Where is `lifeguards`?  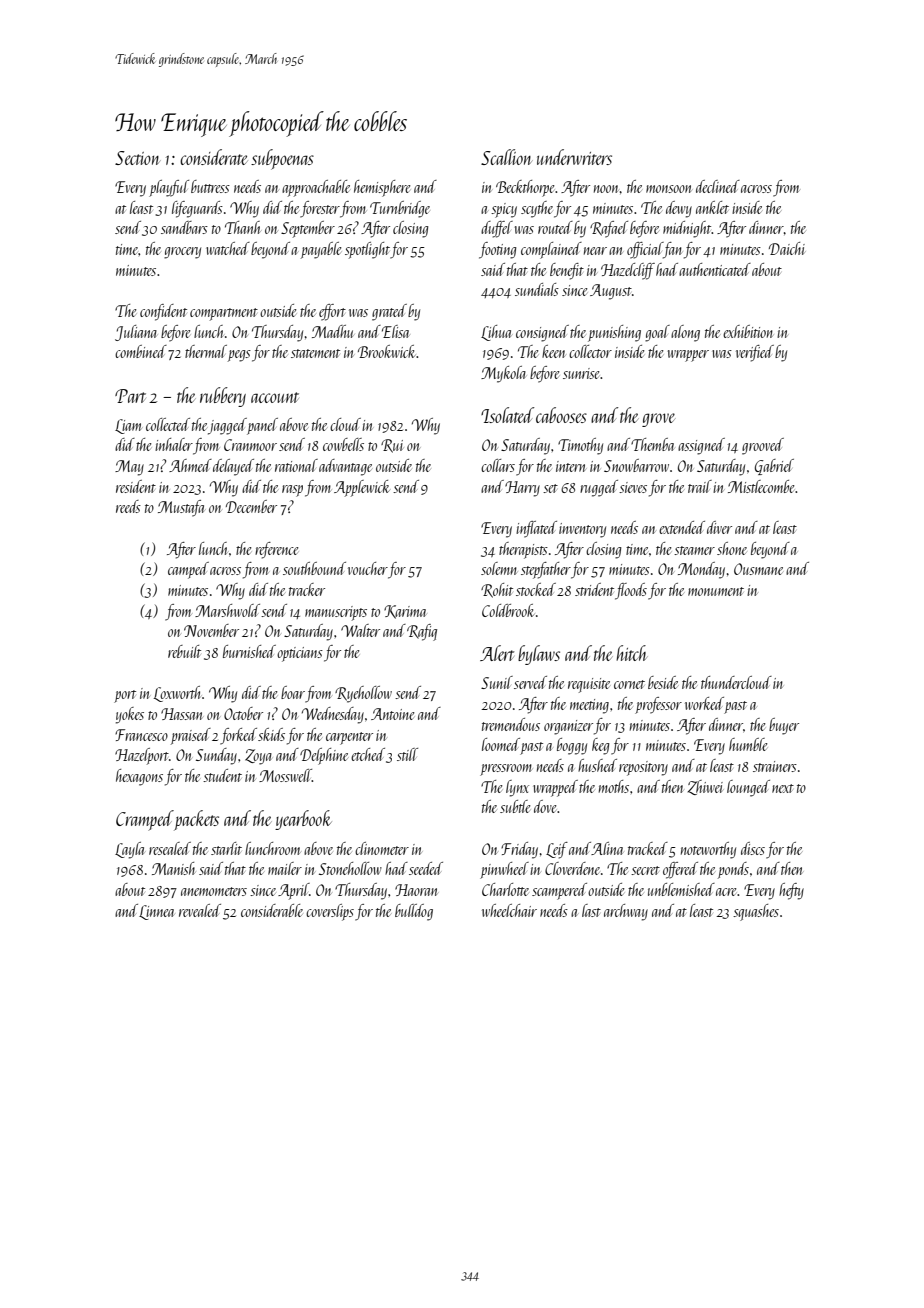 lifeguards is located at coordinates (197, 209).
